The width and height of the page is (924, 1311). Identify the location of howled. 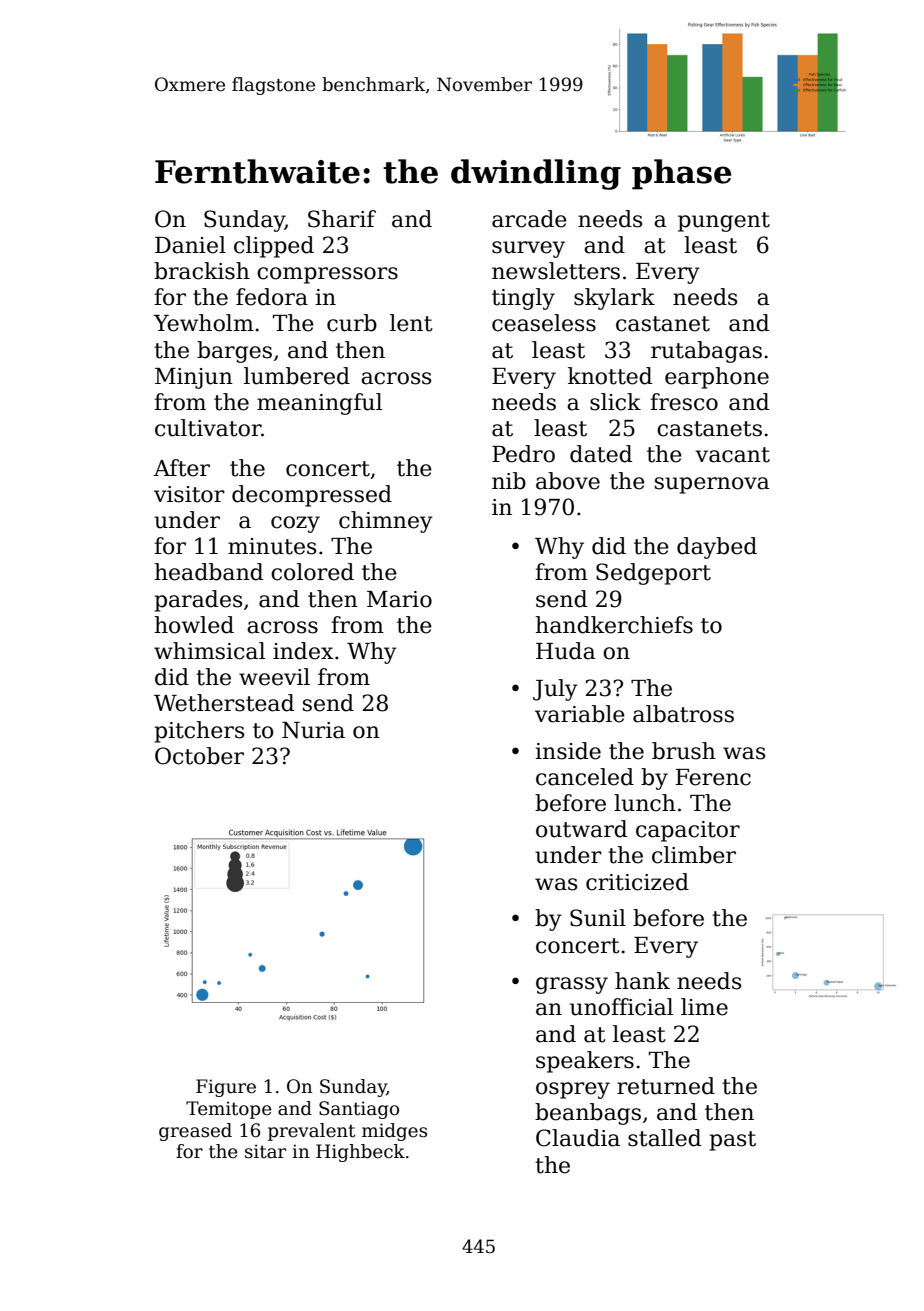
(194, 625).
